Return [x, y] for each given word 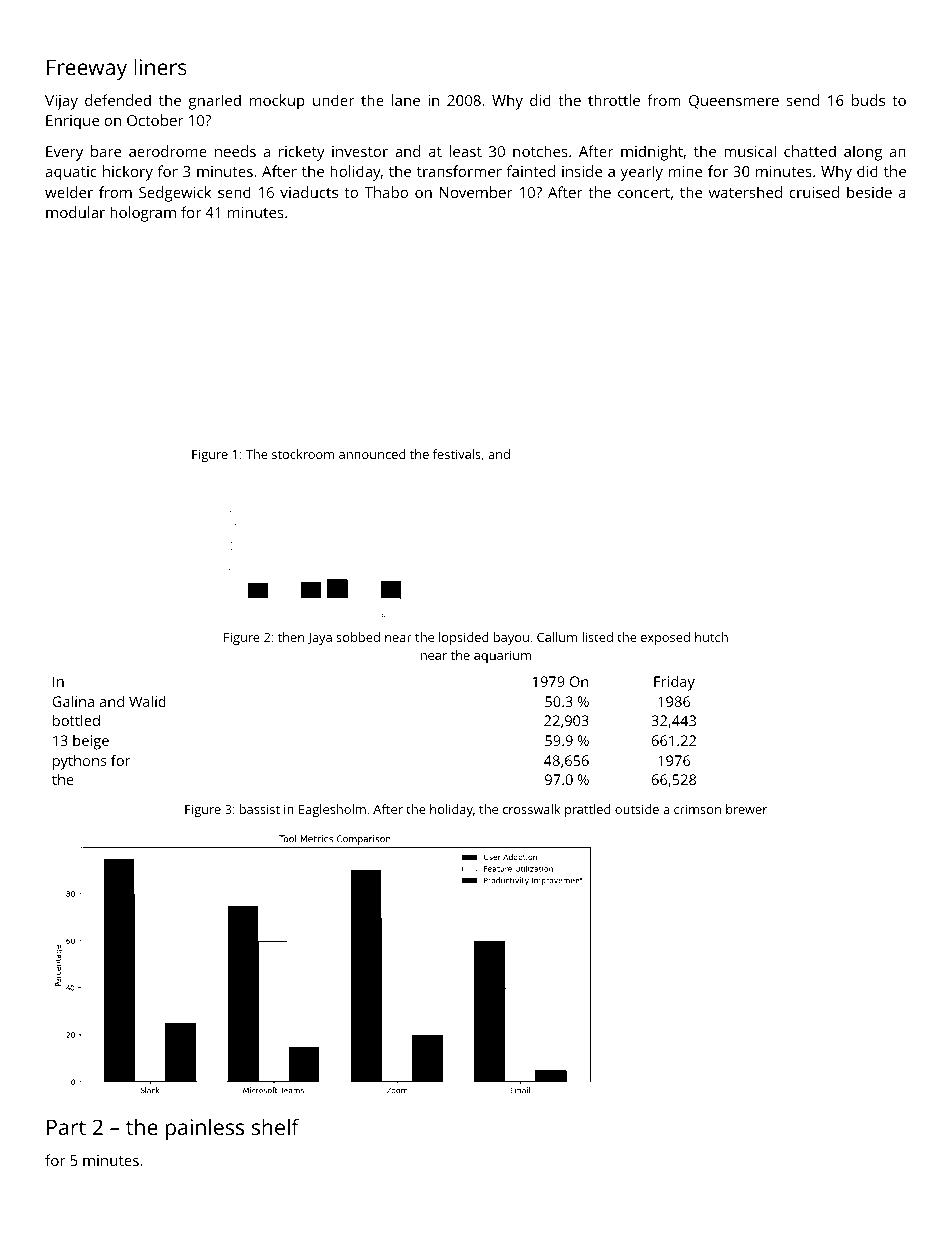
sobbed [358, 637]
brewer [746, 809]
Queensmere [734, 102]
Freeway [87, 69]
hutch [711, 637]
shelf [275, 1126]
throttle [614, 100]
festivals [457, 454]
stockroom [303, 454]
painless [205, 1129]
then [291, 637]
